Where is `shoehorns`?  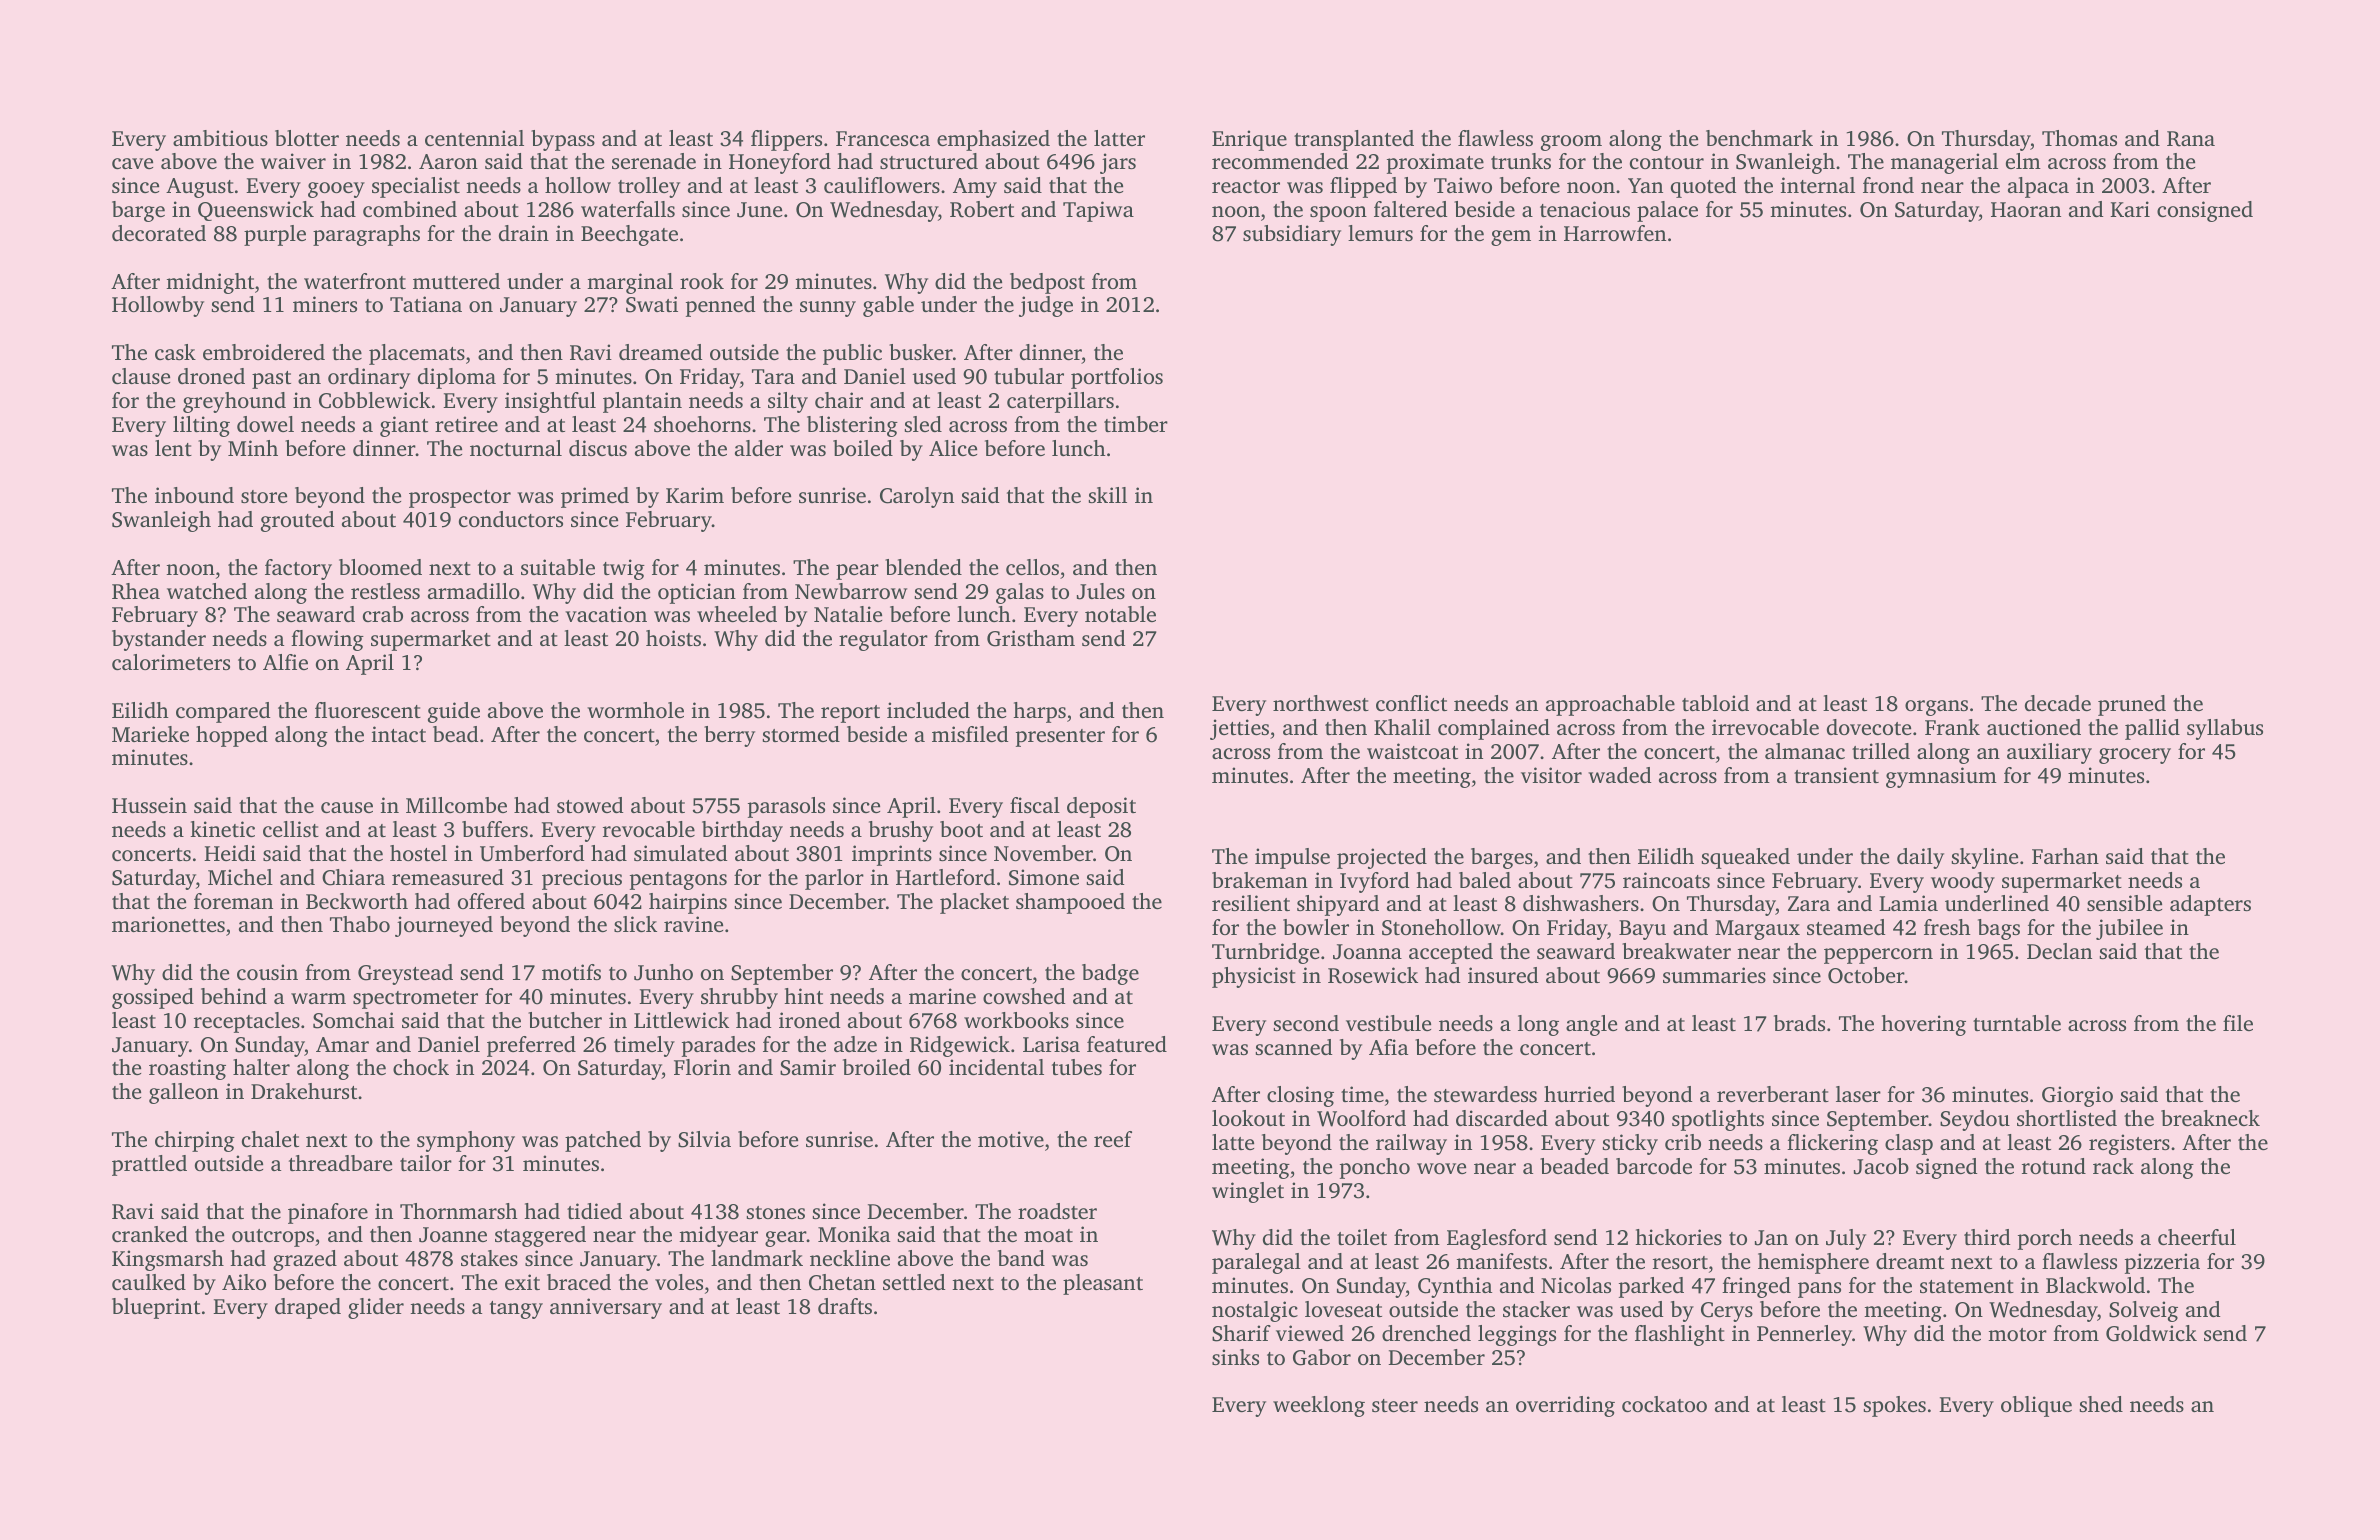 shoehorns is located at coordinates (702, 424).
